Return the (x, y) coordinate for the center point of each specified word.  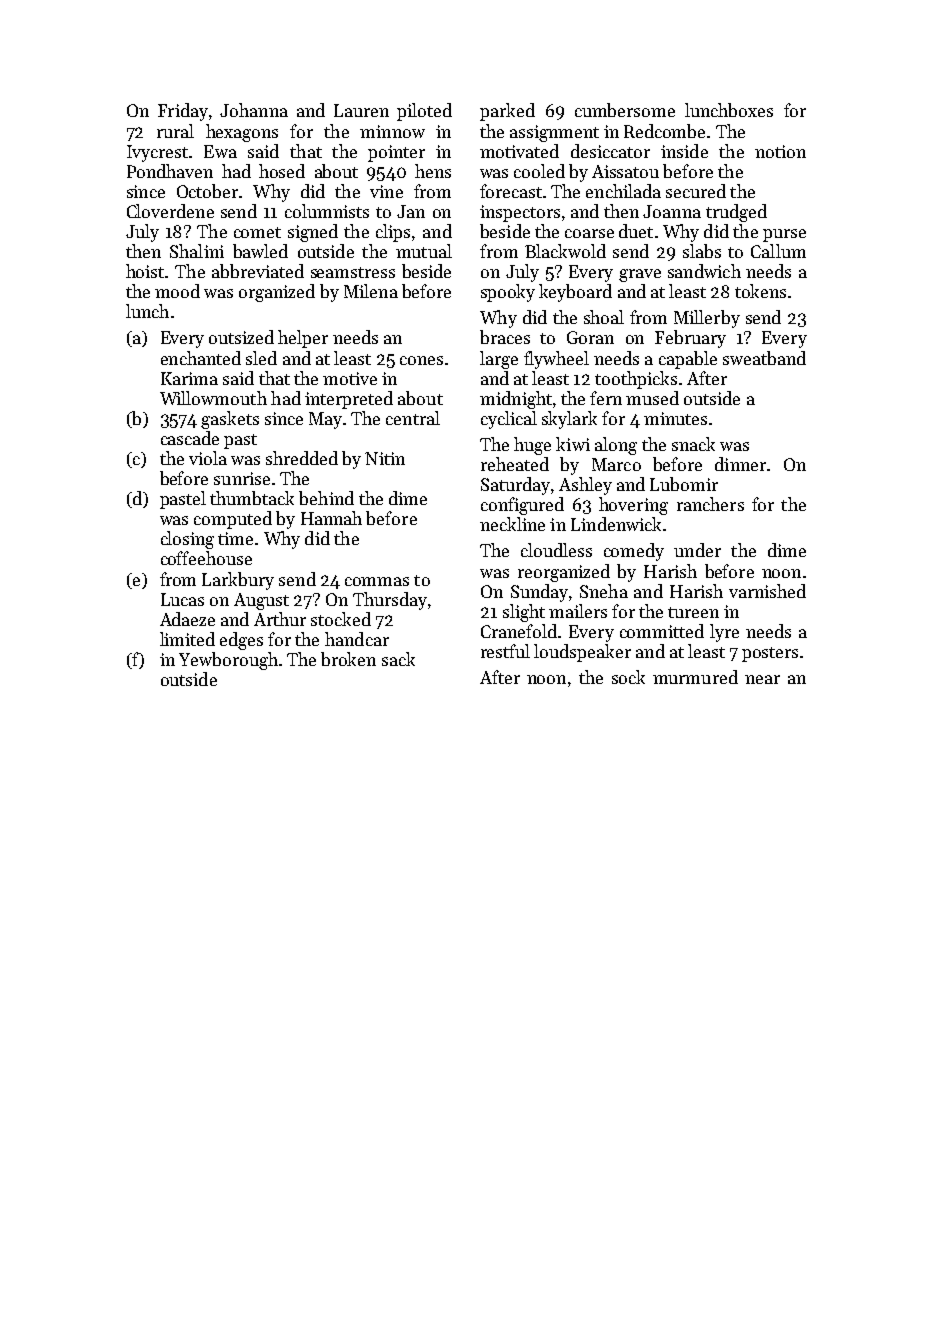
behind (326, 498)
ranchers (710, 504)
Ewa (220, 151)
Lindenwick (616, 524)
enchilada (623, 191)
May (325, 420)
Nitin (385, 458)
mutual (424, 251)
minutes (675, 418)
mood (177, 291)
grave (640, 275)
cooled (539, 171)
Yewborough (228, 661)
